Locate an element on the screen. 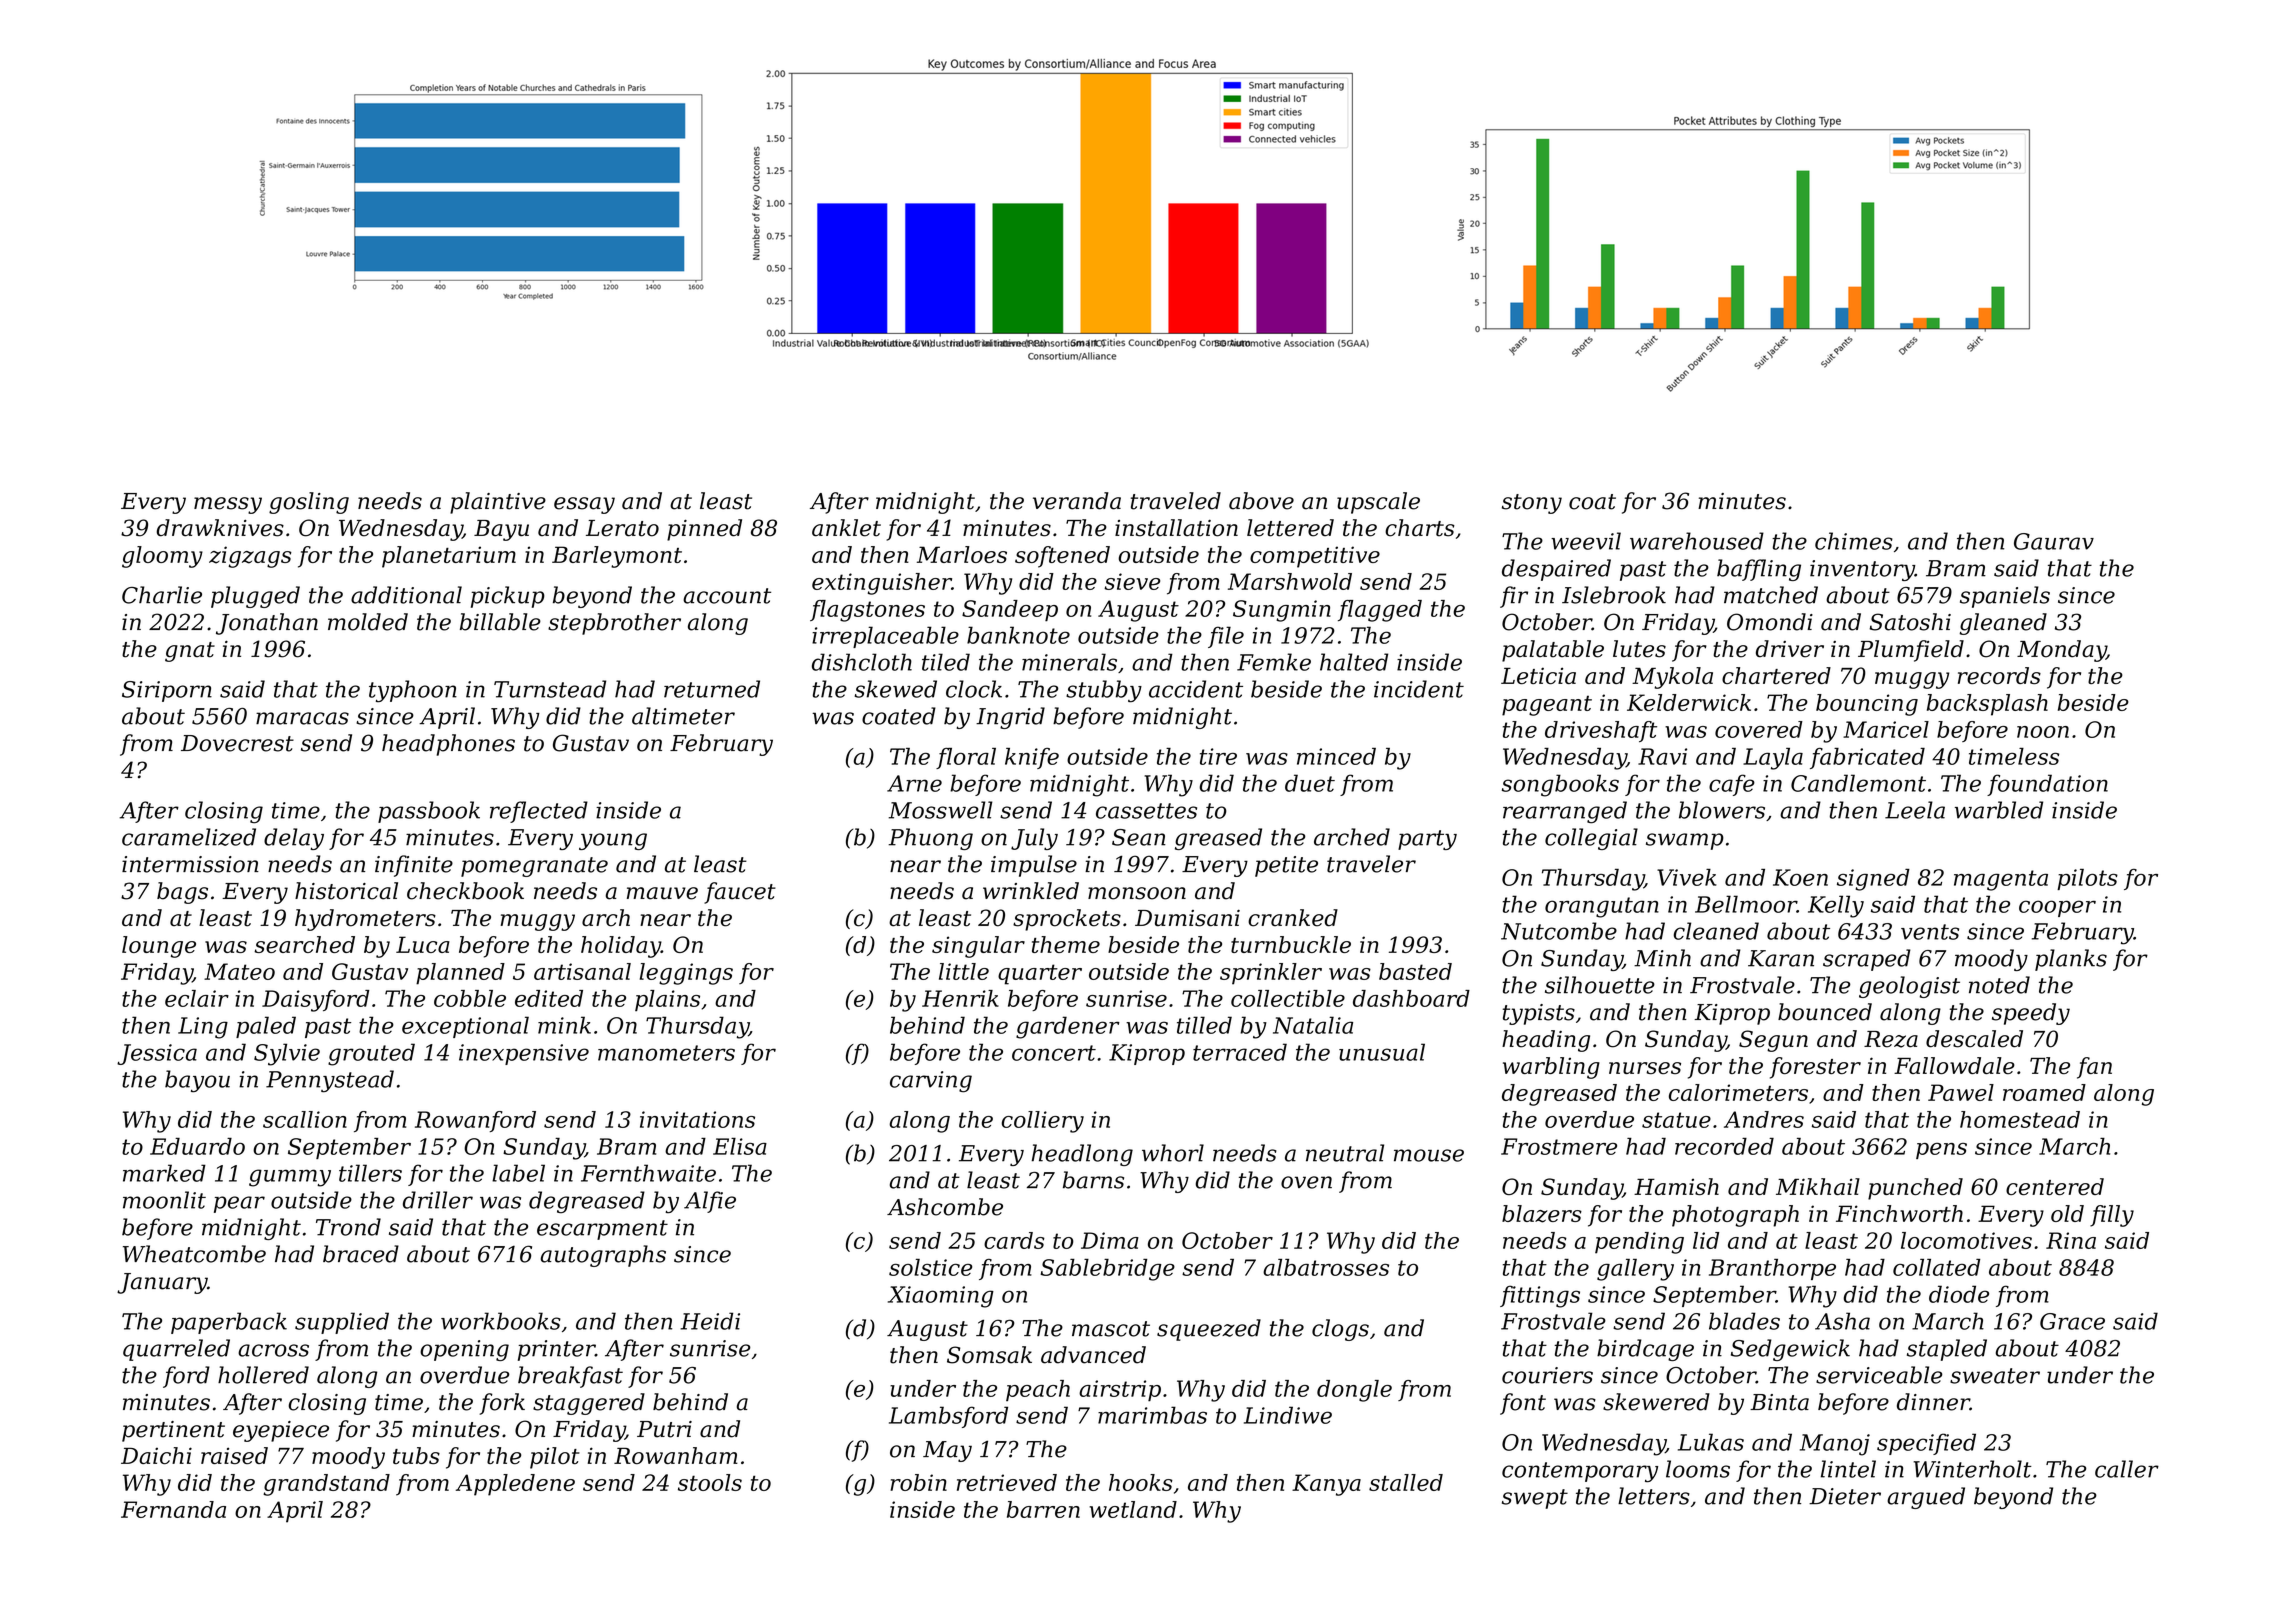  grandstand is located at coordinates (326, 1485).
